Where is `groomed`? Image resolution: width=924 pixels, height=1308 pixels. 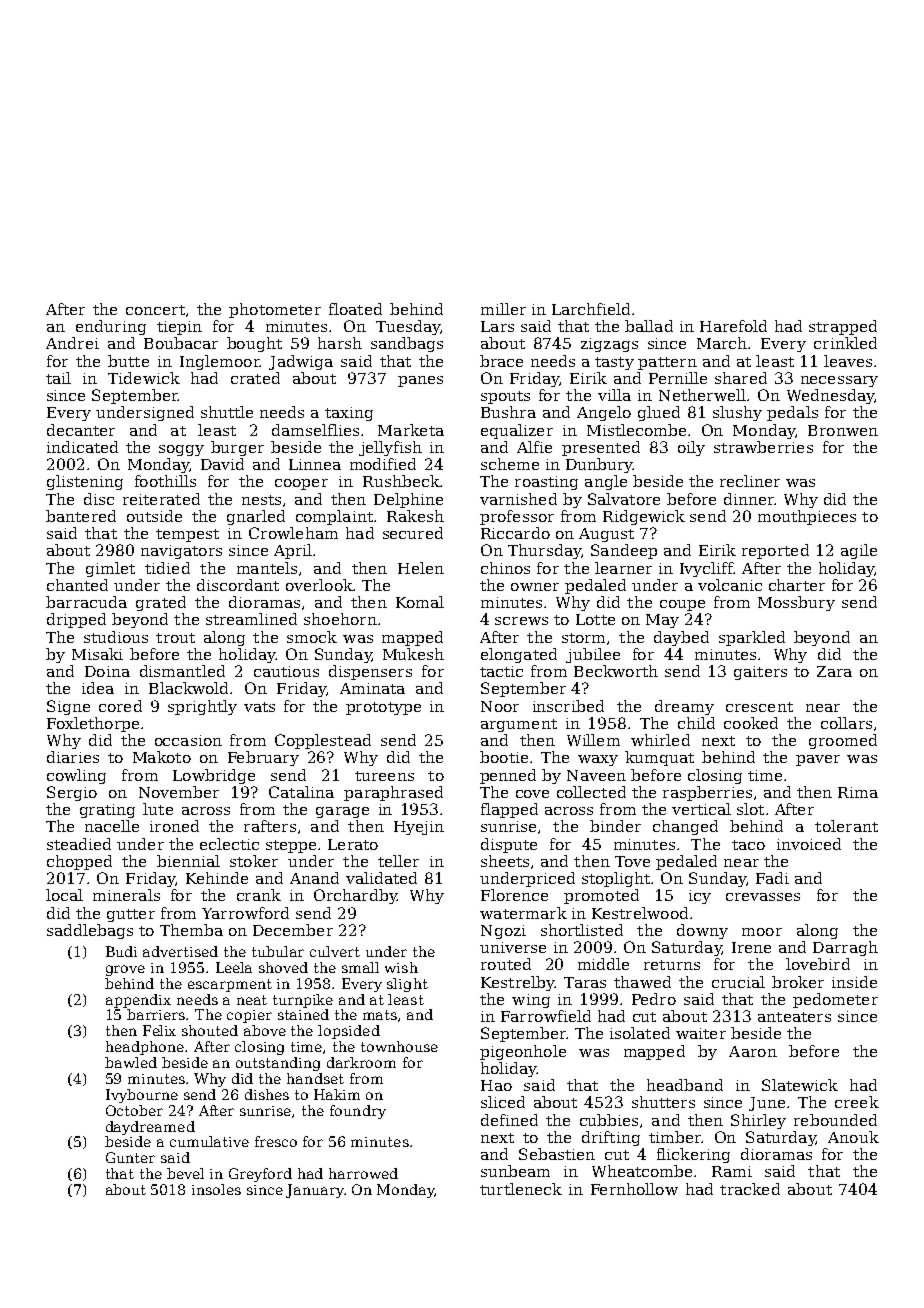
groomed is located at coordinates (843, 741).
